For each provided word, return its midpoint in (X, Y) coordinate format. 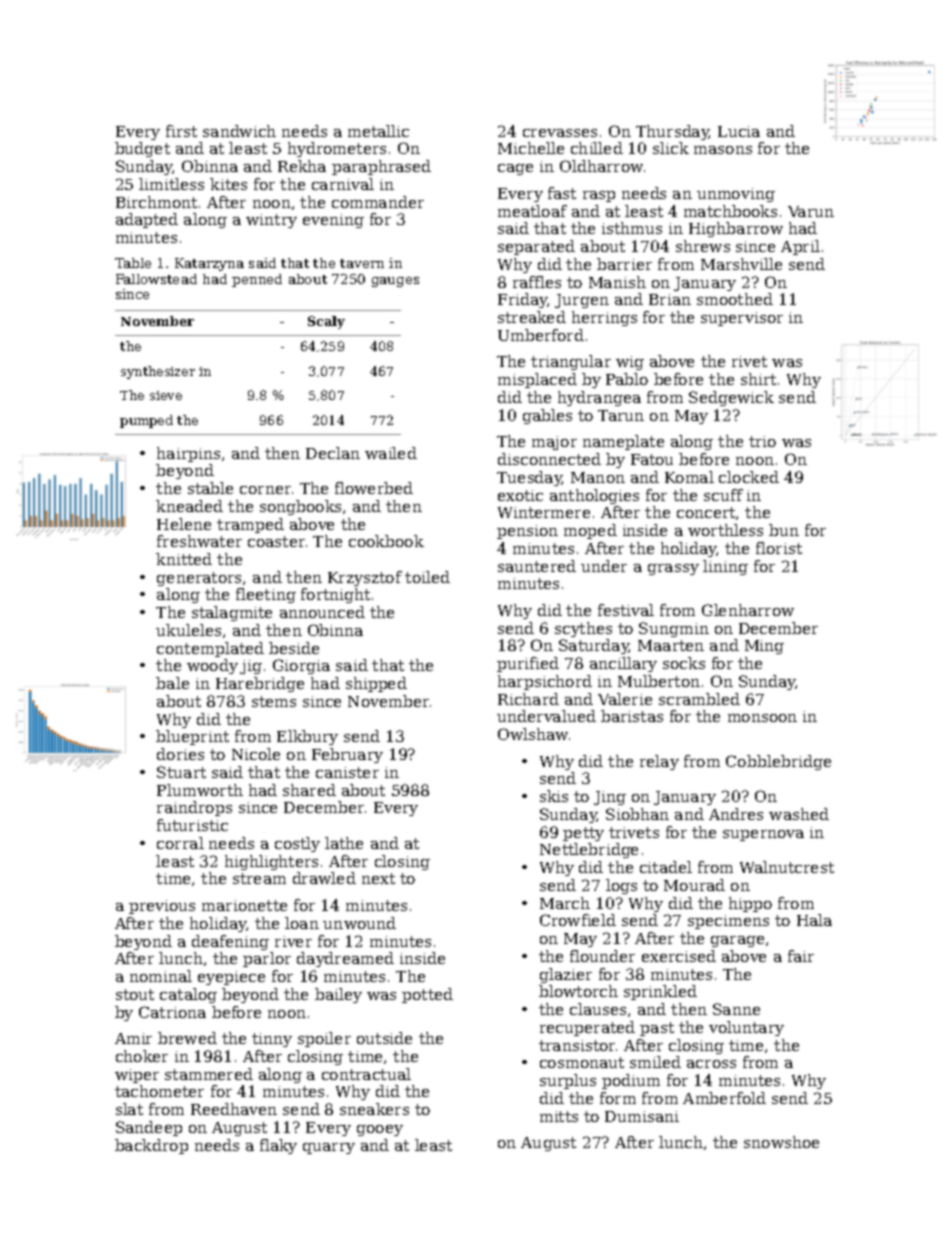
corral (180, 843)
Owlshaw (533, 734)
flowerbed (374, 488)
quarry (329, 1148)
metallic (378, 131)
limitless (171, 184)
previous (162, 907)
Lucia (739, 131)
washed (799, 814)
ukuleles (188, 630)
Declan (333, 453)
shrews (703, 246)
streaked (532, 317)
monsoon (762, 718)
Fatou (652, 459)
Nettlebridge (589, 850)
